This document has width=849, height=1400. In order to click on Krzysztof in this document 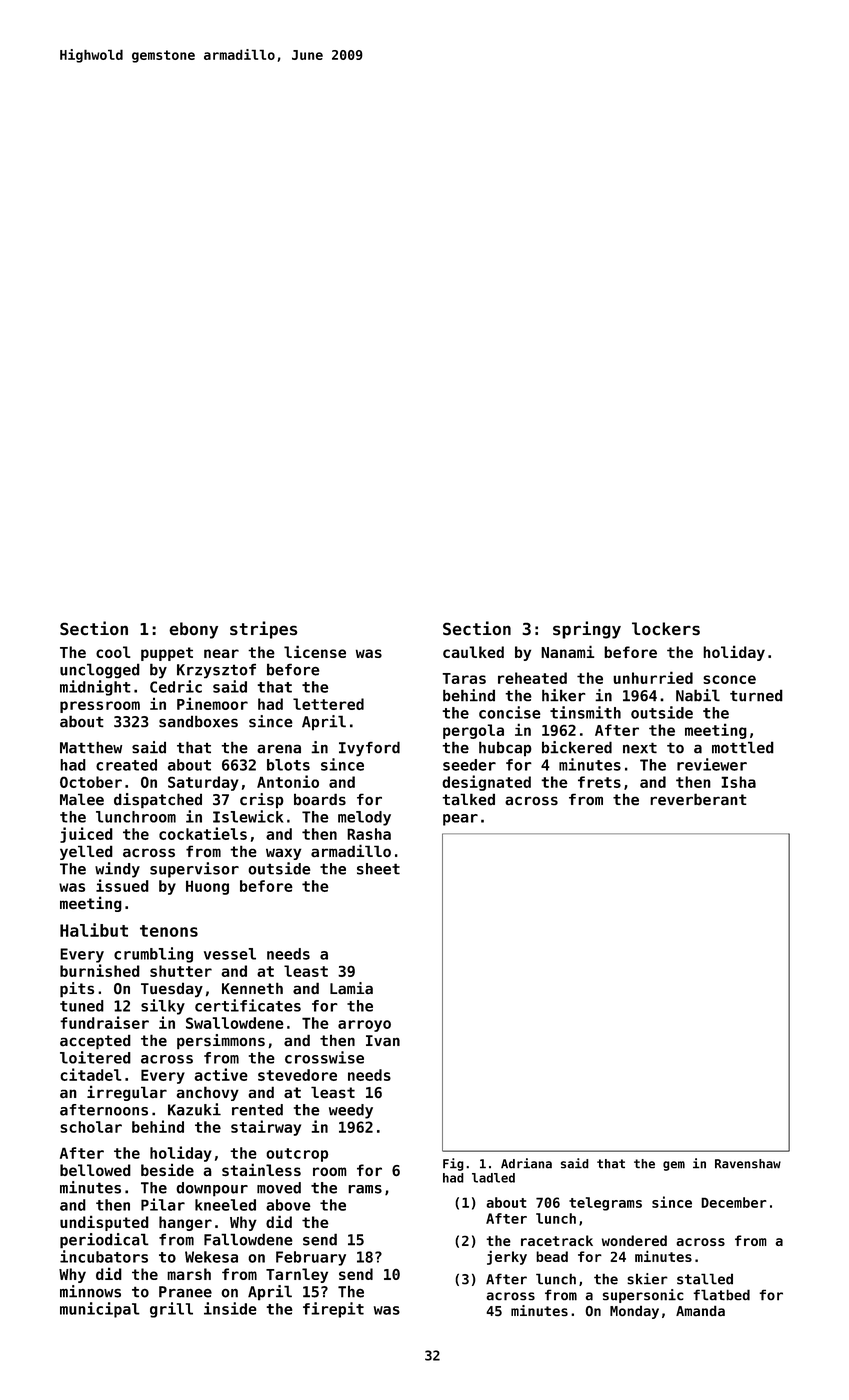, I will do `click(216, 671)`.
